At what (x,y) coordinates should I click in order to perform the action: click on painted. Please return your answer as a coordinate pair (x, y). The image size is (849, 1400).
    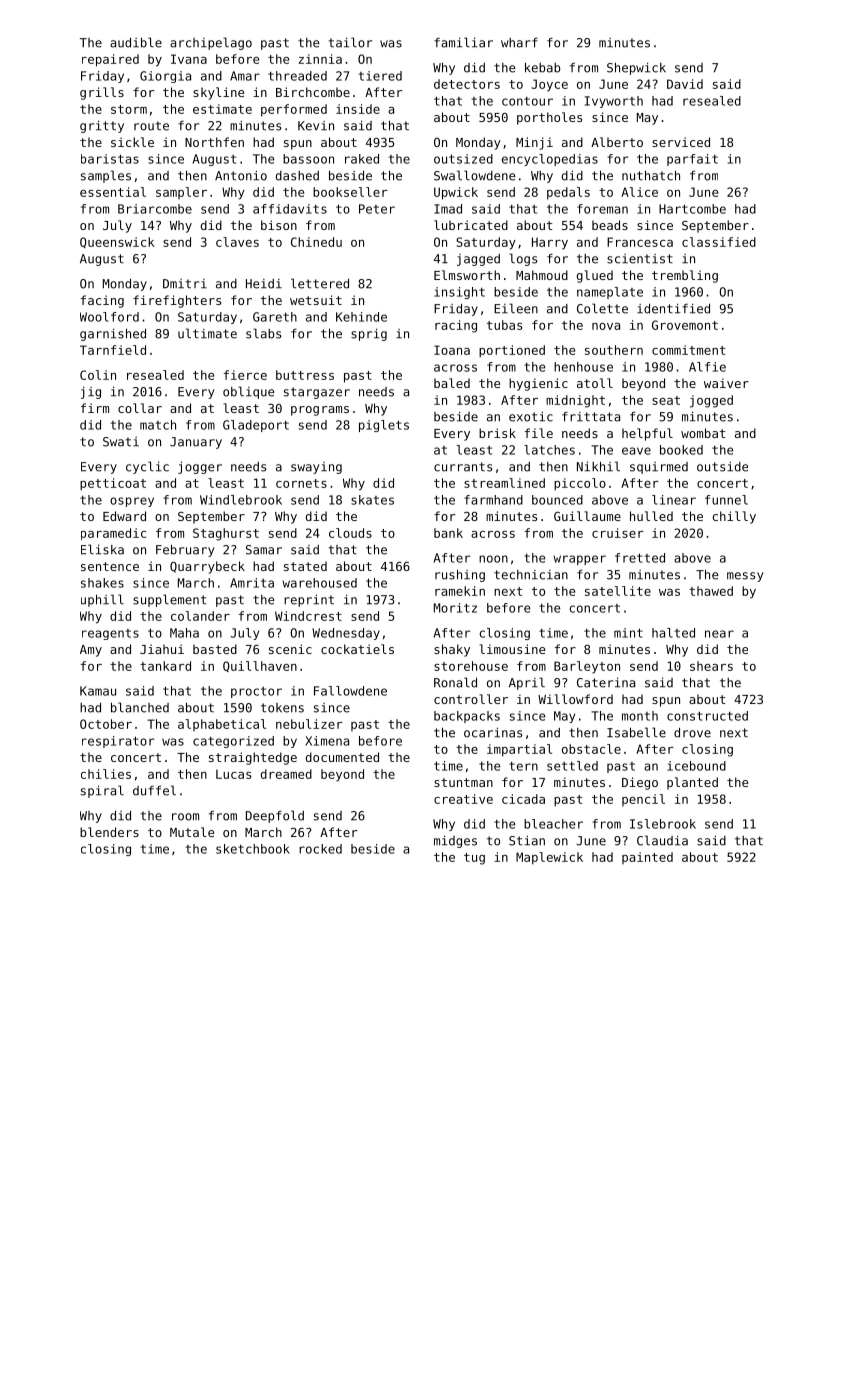
    Looking at the image, I should click on (647, 858).
